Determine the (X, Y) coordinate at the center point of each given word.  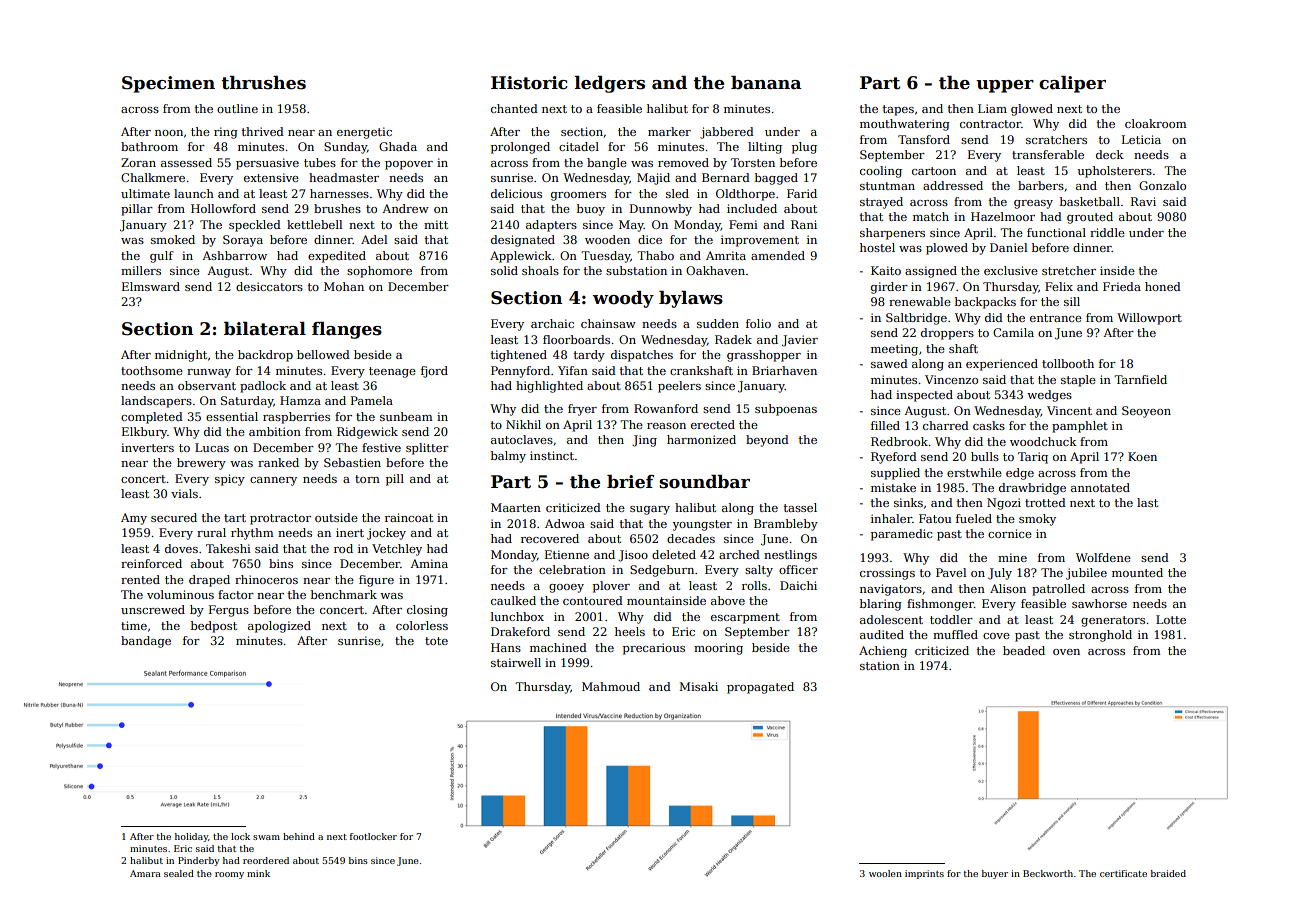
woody (623, 299)
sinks (908, 502)
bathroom (149, 146)
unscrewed (153, 609)
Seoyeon (1146, 412)
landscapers (156, 402)
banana (766, 83)
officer (798, 569)
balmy (508, 457)
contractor (990, 124)
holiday (191, 837)
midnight (181, 356)
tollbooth (1068, 363)
